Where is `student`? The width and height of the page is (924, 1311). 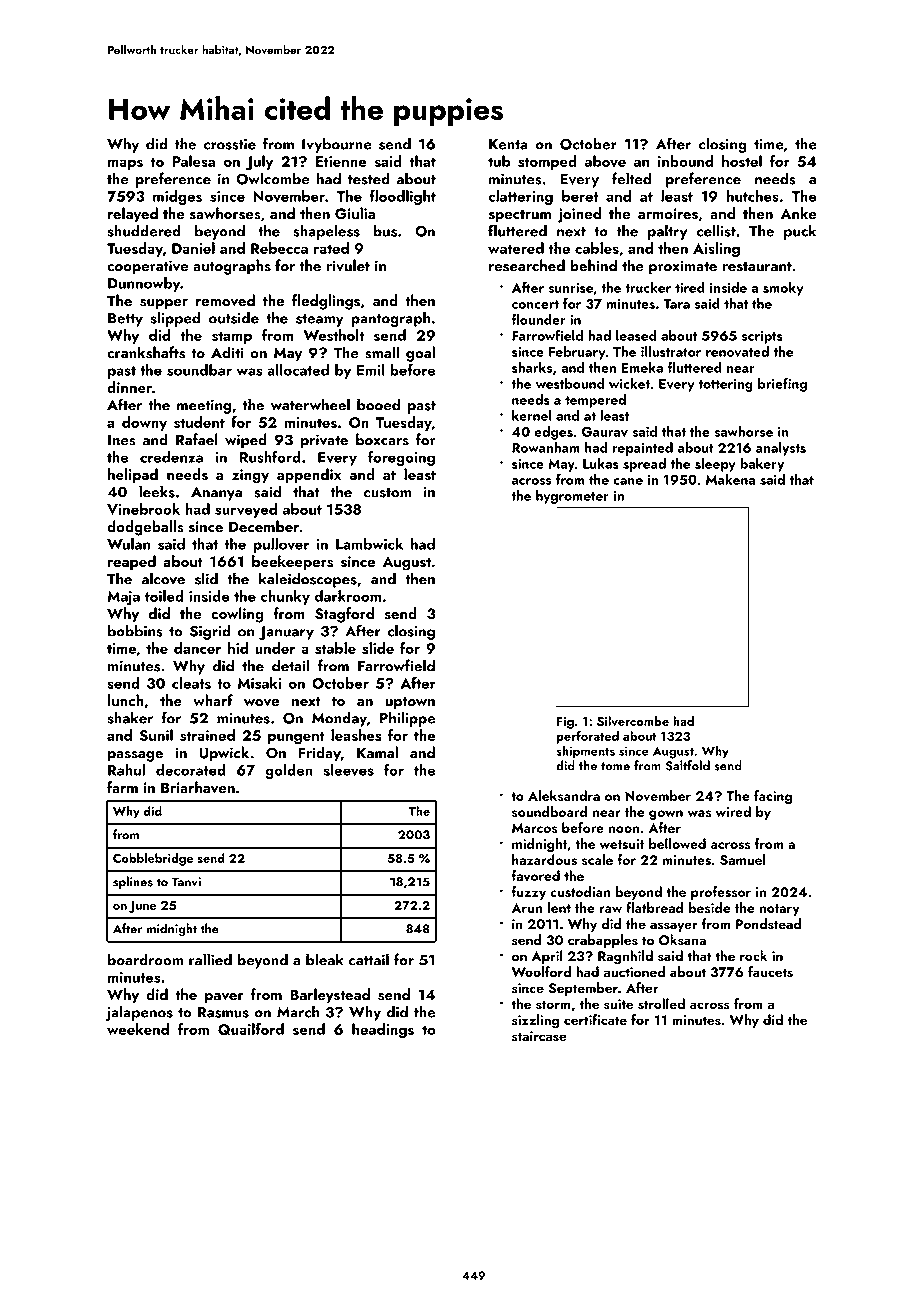
student is located at coordinates (199, 422).
